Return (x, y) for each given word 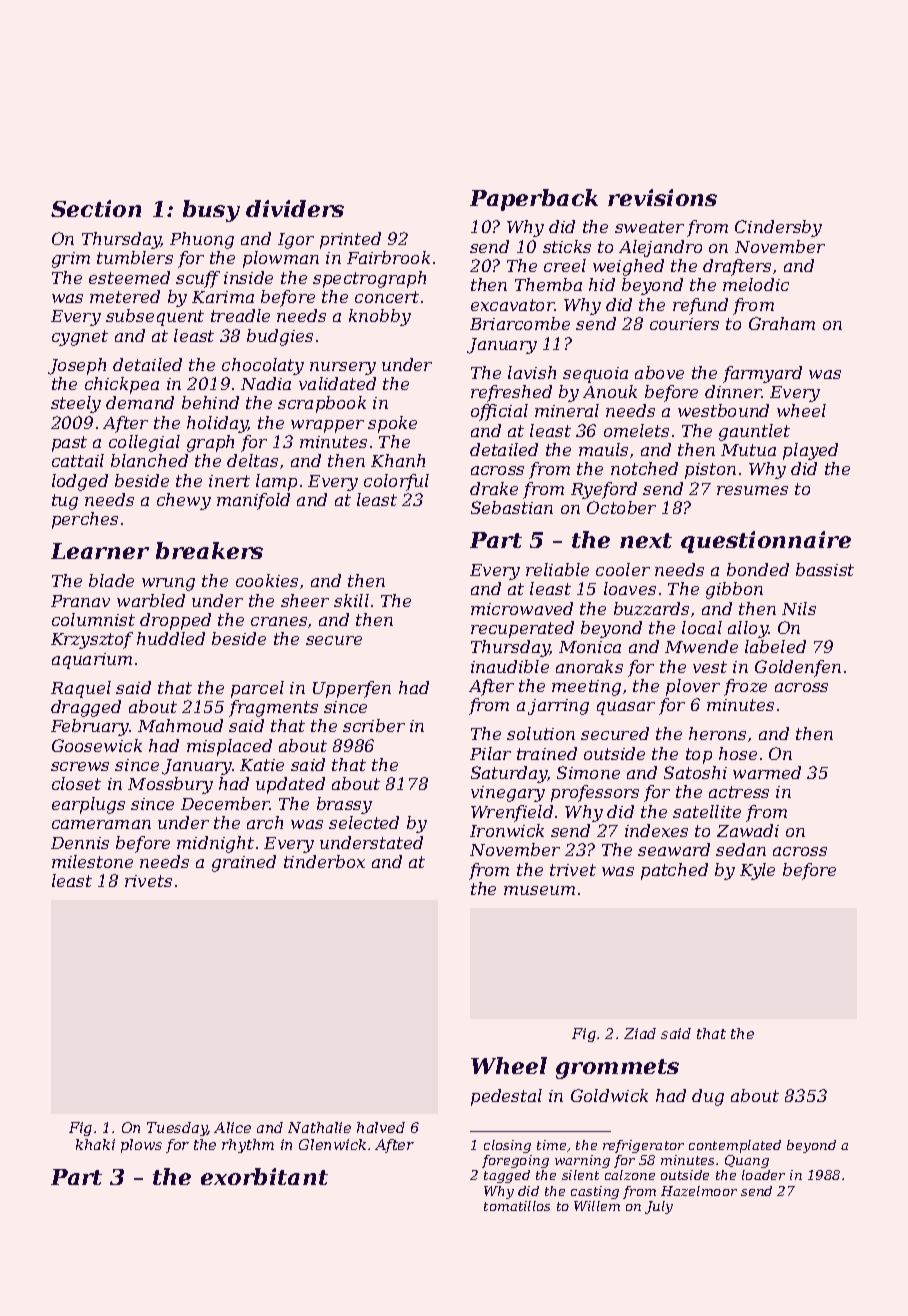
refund (700, 306)
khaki (95, 1144)
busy (211, 211)
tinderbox (324, 861)
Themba (548, 284)
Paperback (534, 200)
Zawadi (748, 830)
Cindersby (778, 228)
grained (244, 863)
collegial (144, 443)
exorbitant (264, 1176)
